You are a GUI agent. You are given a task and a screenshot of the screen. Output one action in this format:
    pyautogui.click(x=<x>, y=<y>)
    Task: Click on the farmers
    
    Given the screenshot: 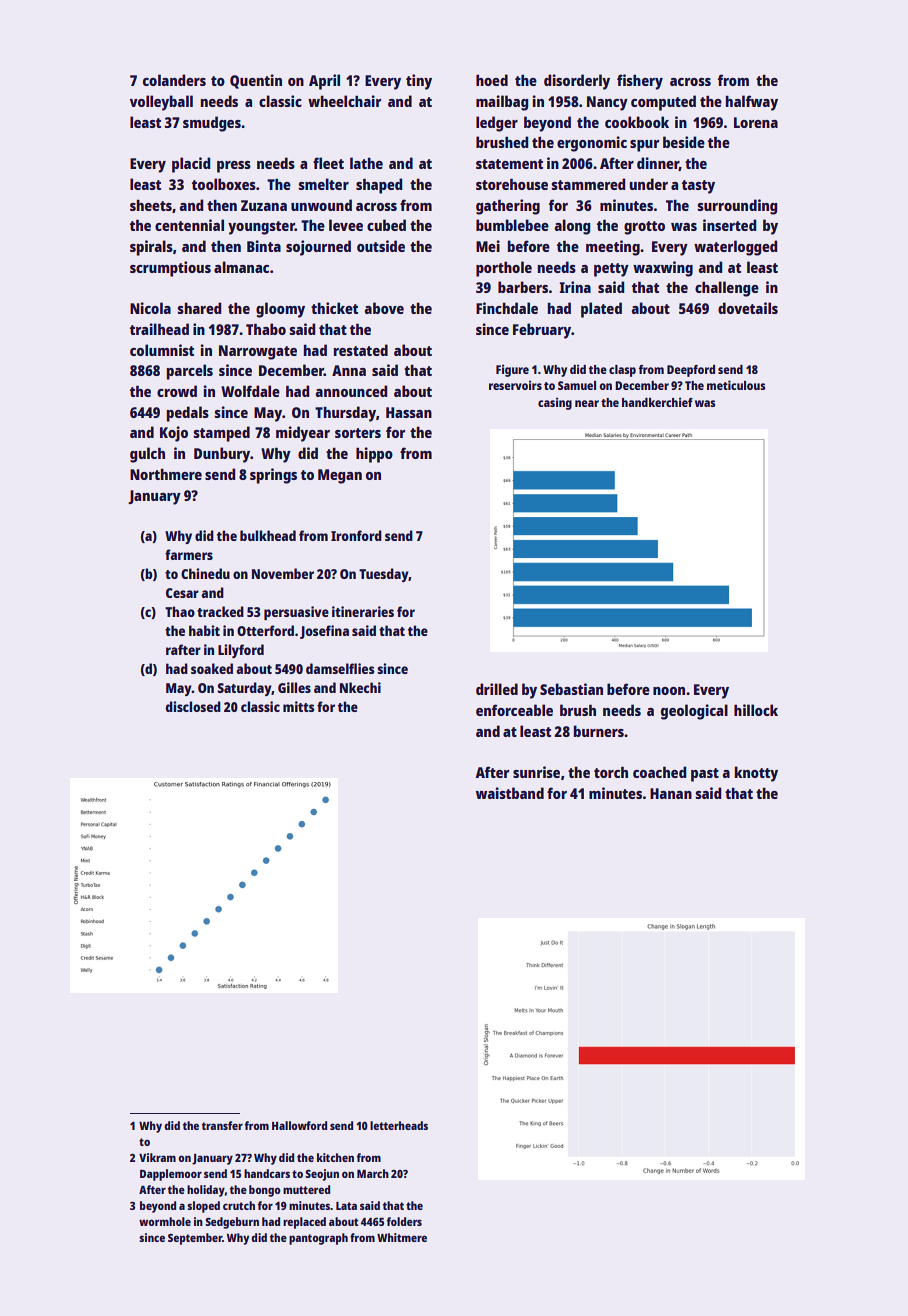 What is the action you would take?
    pyautogui.click(x=189, y=554)
